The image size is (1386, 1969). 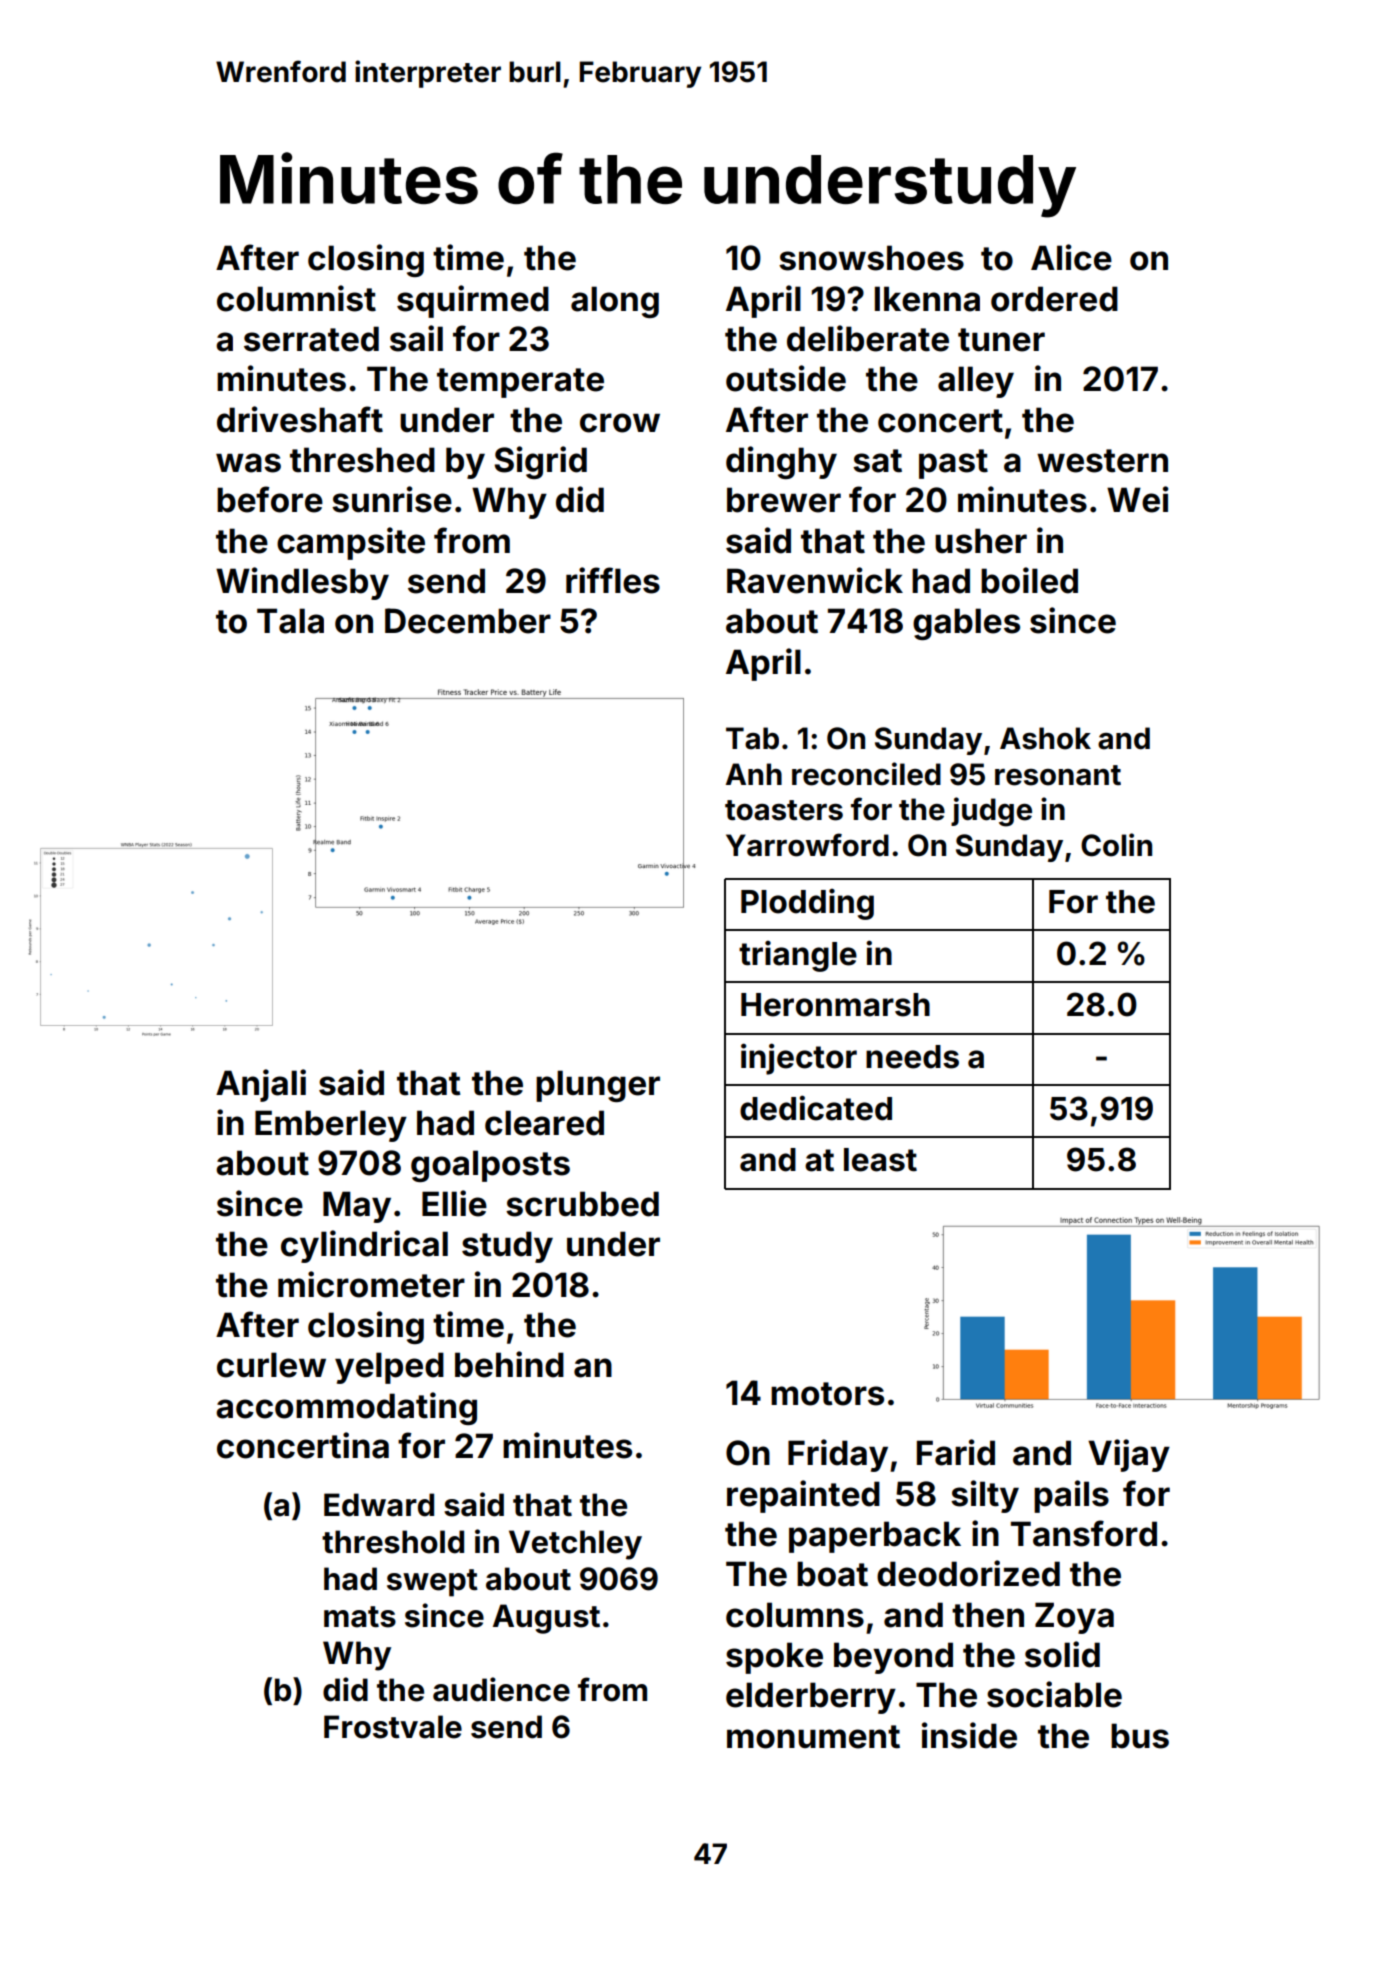 I want to click on Tala, so click(x=290, y=621).
